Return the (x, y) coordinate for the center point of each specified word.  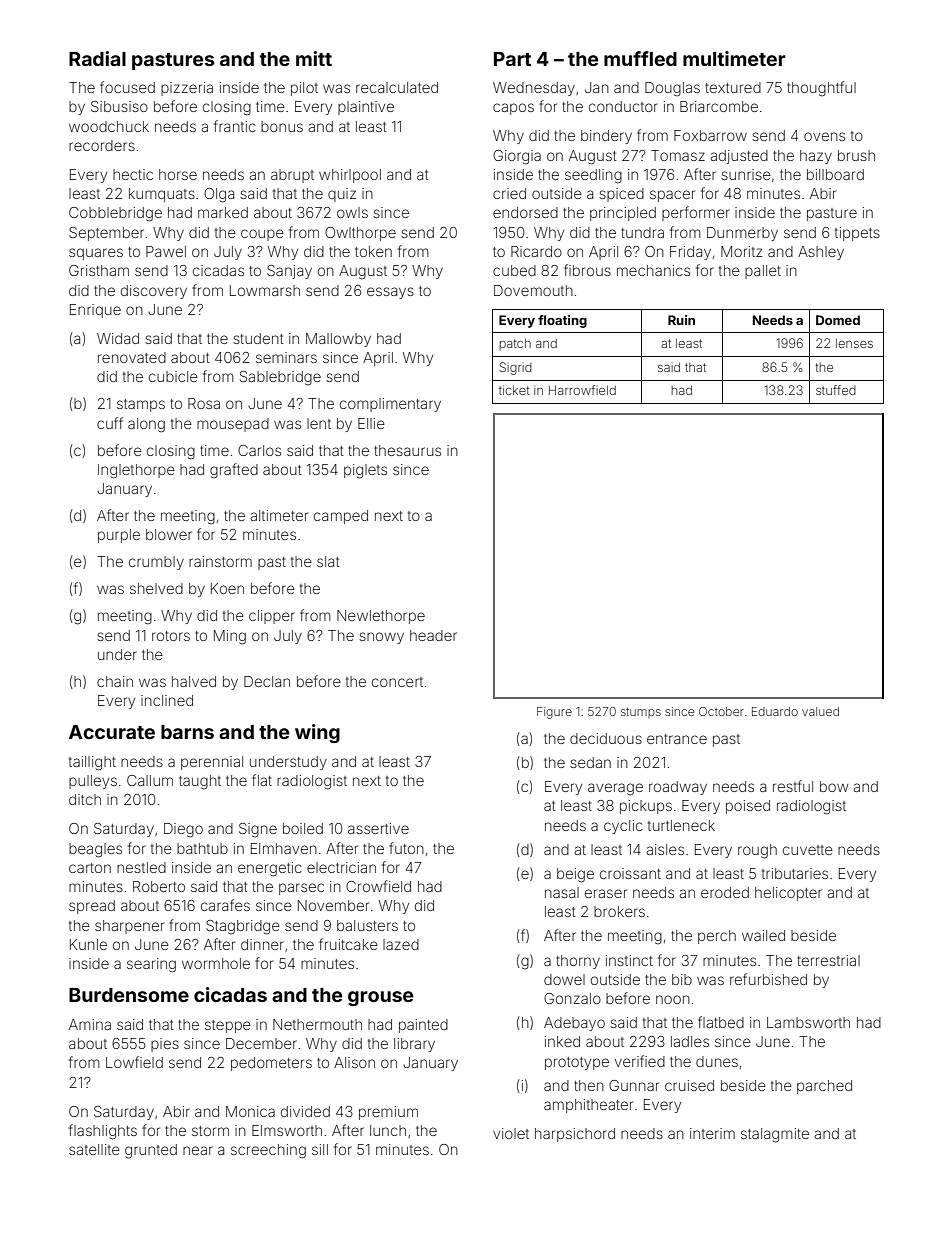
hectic (133, 174)
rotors (171, 636)
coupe (262, 235)
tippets (857, 234)
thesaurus (407, 450)
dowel (564, 979)
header (433, 635)
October (721, 711)
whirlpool (350, 176)
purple (119, 536)
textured (733, 87)
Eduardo (775, 711)
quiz (342, 195)
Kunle (88, 944)
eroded (725, 892)
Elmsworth (287, 1130)
